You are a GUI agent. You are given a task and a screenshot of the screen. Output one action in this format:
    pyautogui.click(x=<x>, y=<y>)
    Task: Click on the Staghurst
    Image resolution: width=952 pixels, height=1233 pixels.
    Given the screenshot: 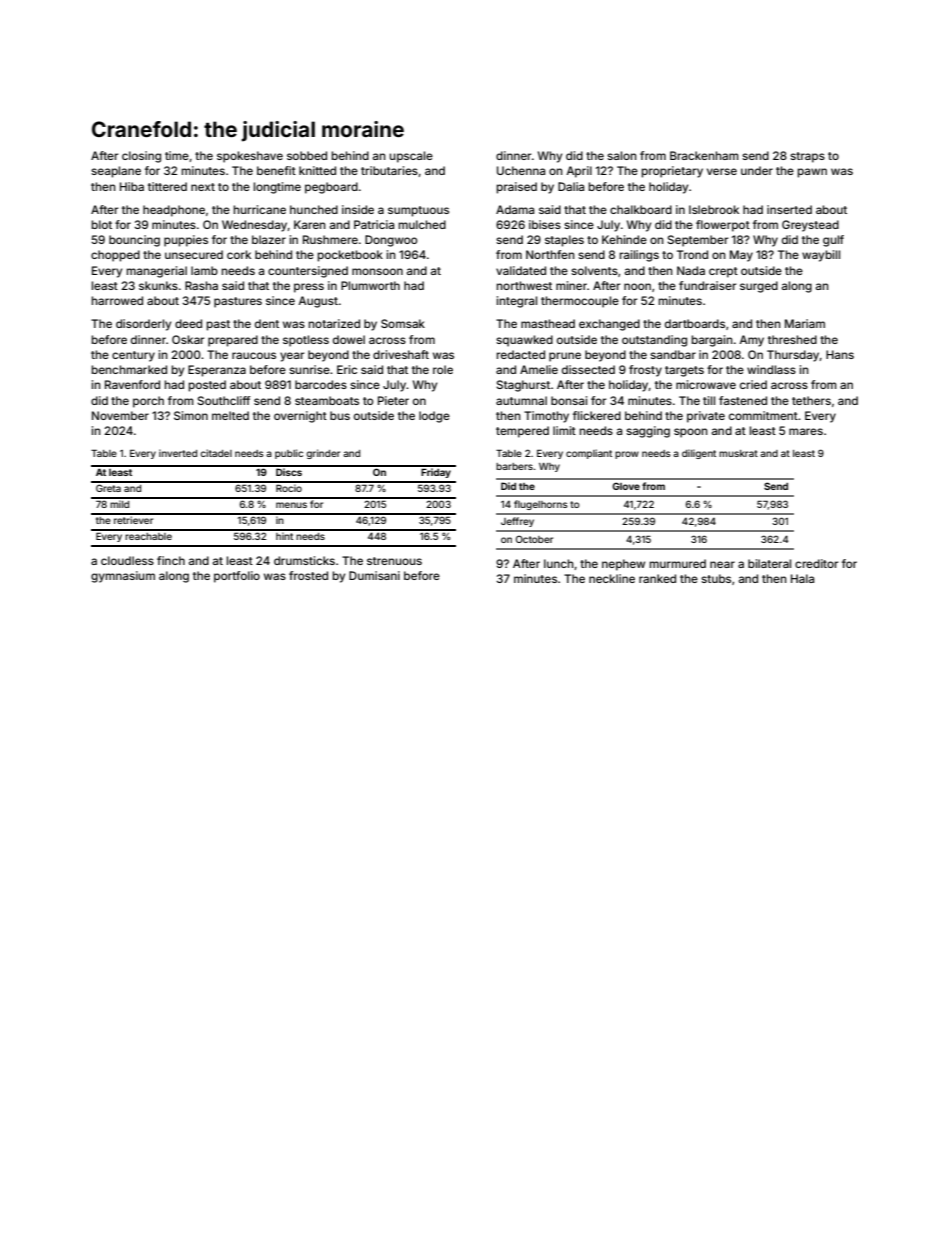 What is the action you would take?
    pyautogui.click(x=523, y=386)
